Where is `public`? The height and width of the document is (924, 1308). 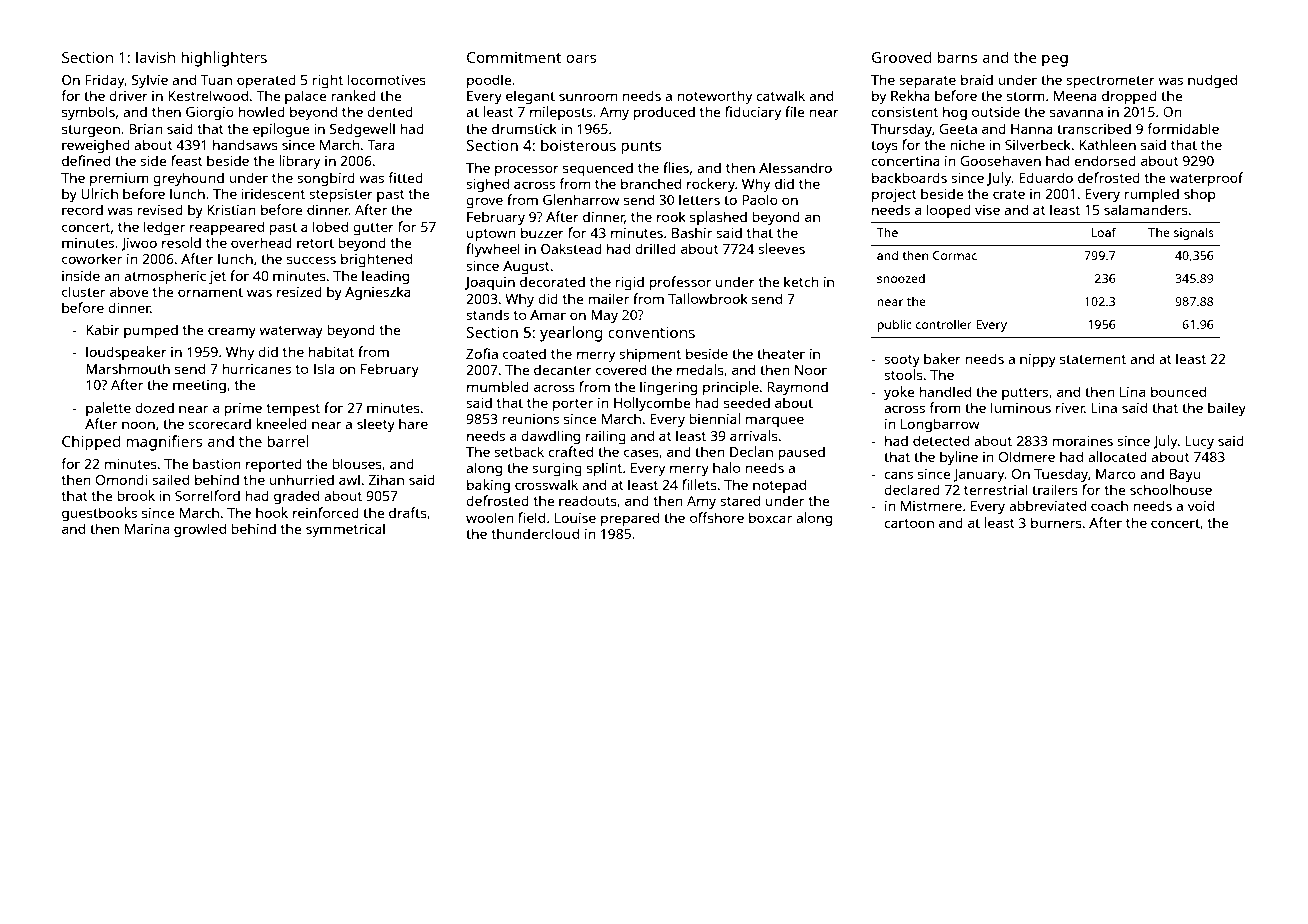 public is located at coordinates (894, 325).
